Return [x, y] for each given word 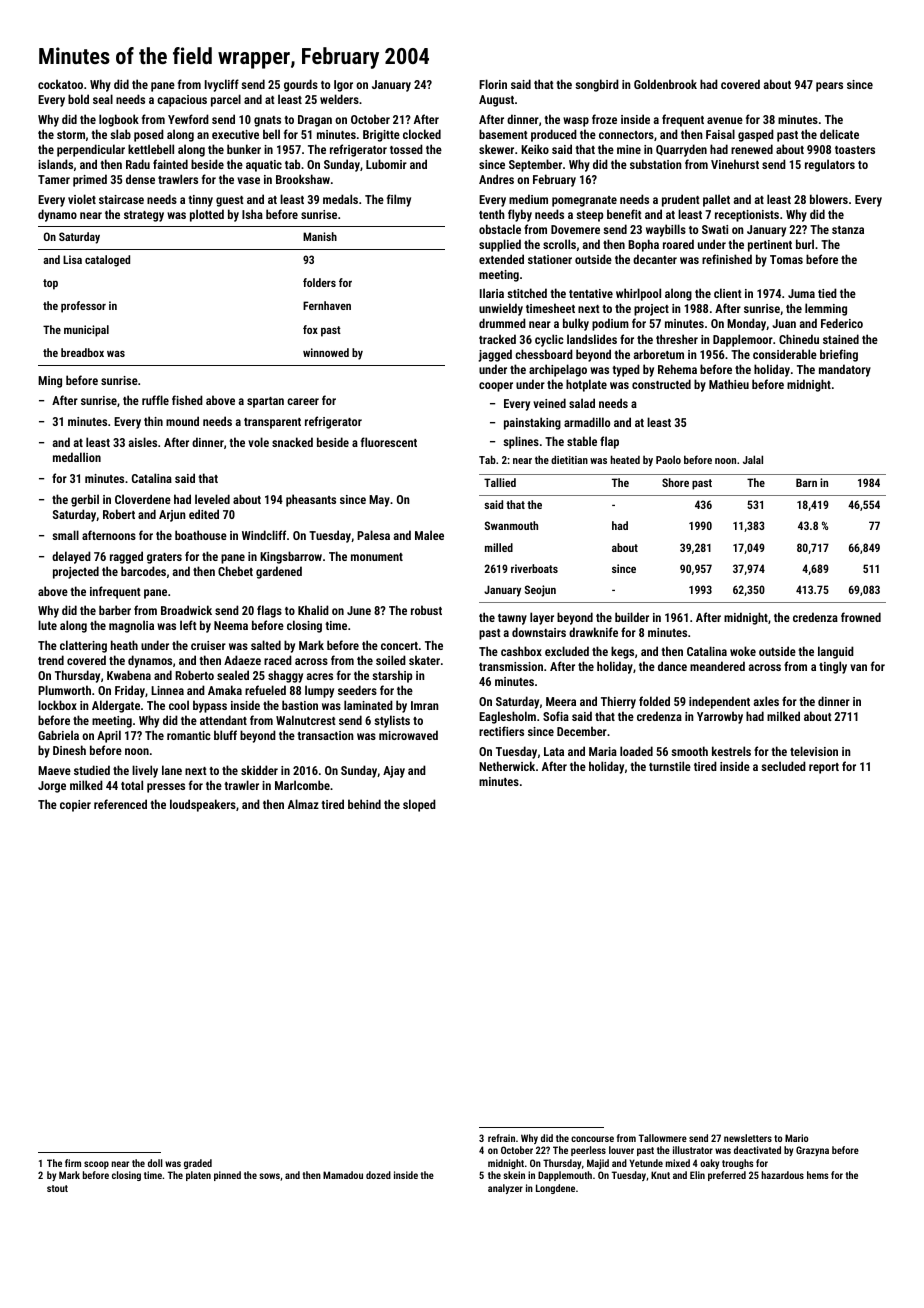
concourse [592, 1139]
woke [743, 651]
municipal [86, 331]
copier [75, 806]
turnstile [670, 766]
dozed [378, 1175]
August [496, 101]
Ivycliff [222, 85]
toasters [855, 150]
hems [818, 1175]
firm [73, 1163]
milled [499, 547]
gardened [279, 572]
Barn [806, 482]
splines [521, 442]
